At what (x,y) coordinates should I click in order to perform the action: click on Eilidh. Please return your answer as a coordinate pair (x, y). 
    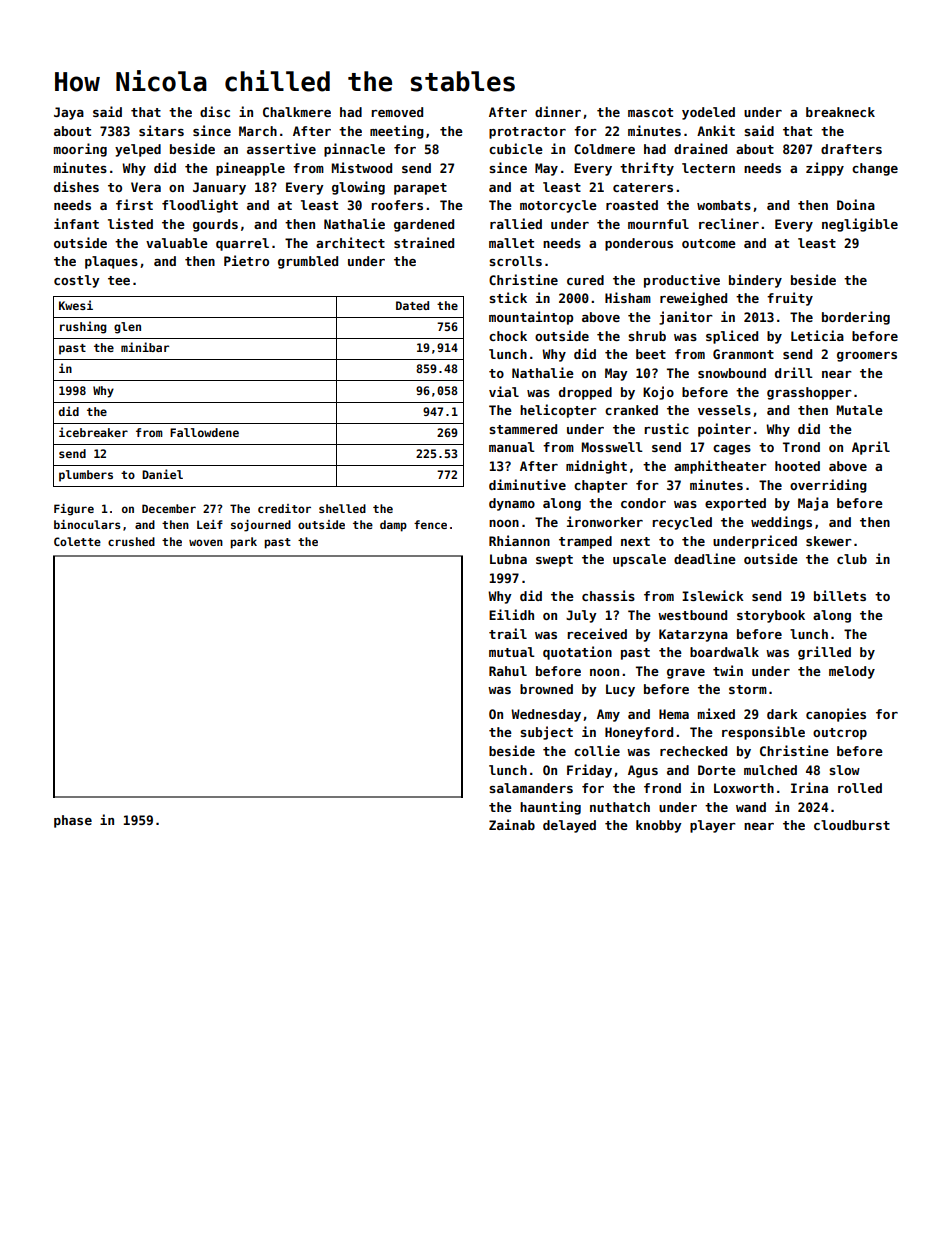
    Looking at the image, I should click on (511, 614).
